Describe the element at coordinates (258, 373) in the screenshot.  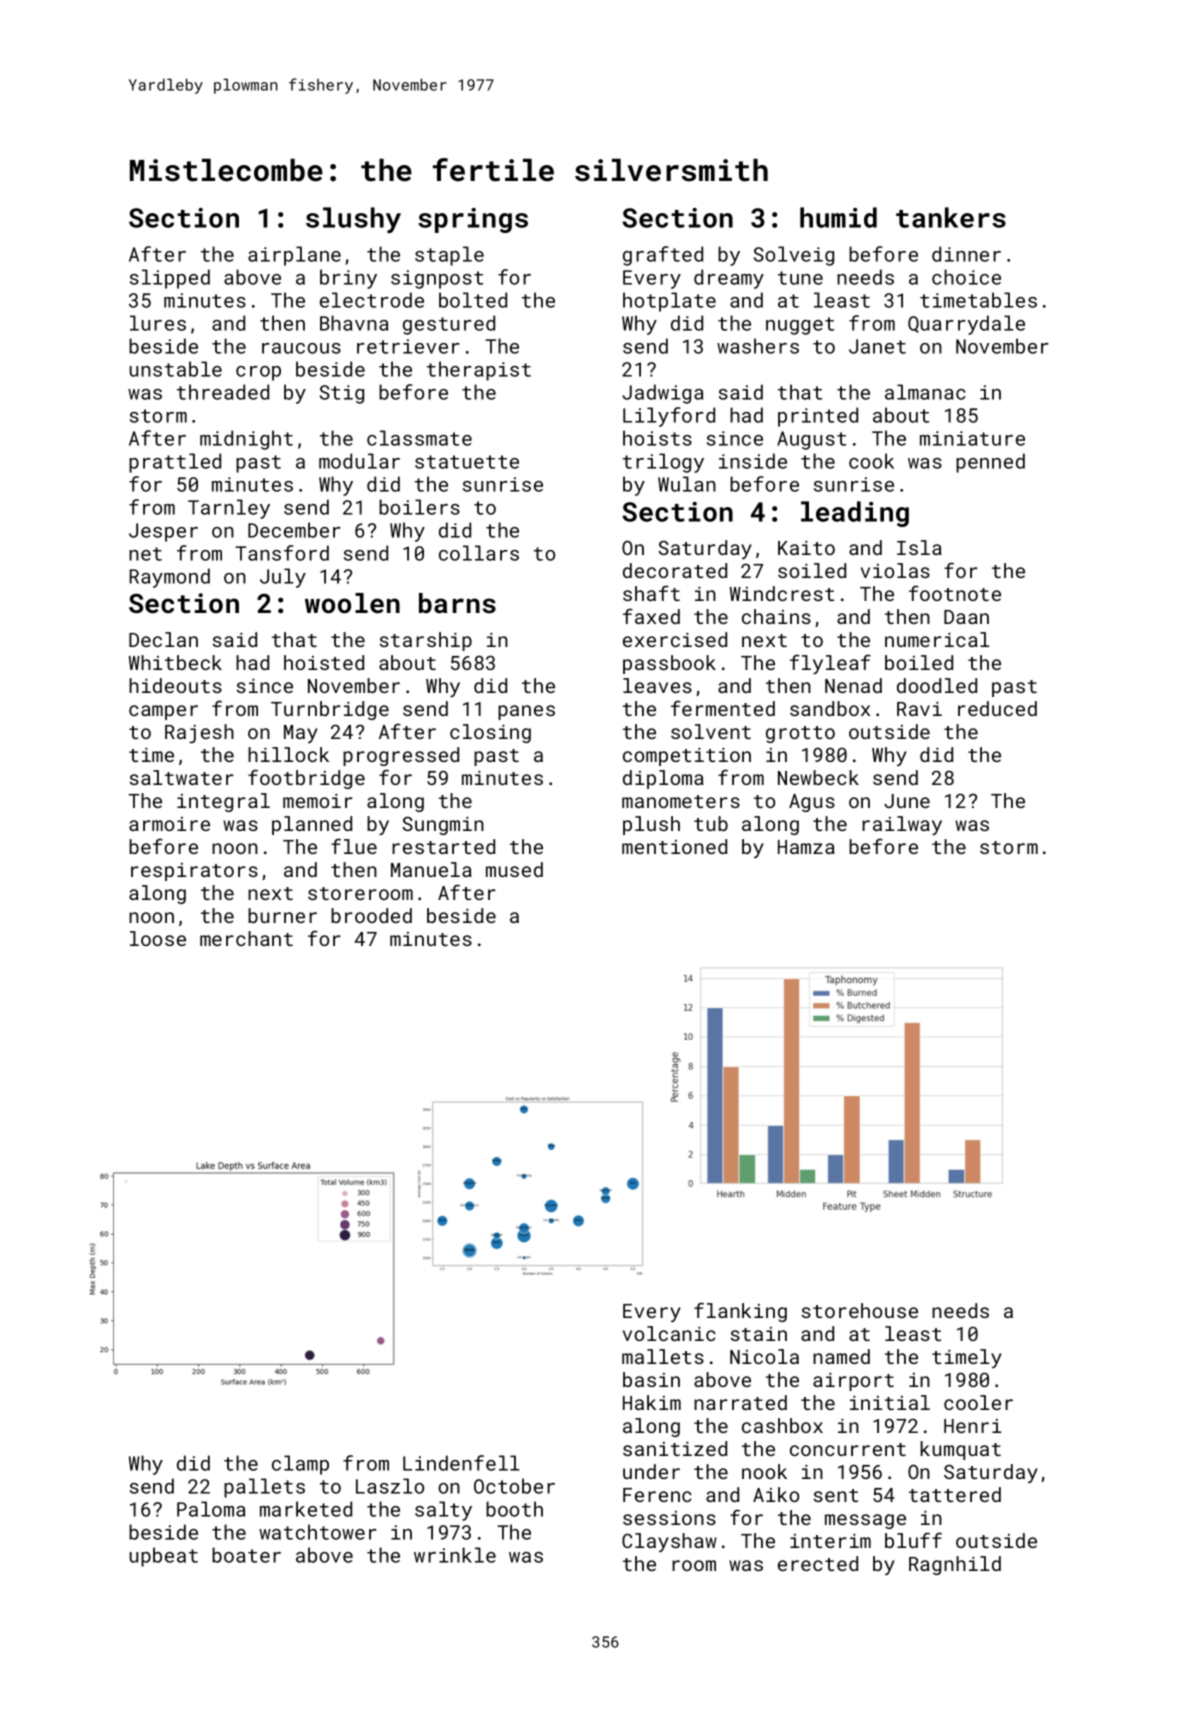
I see `crop` at that location.
